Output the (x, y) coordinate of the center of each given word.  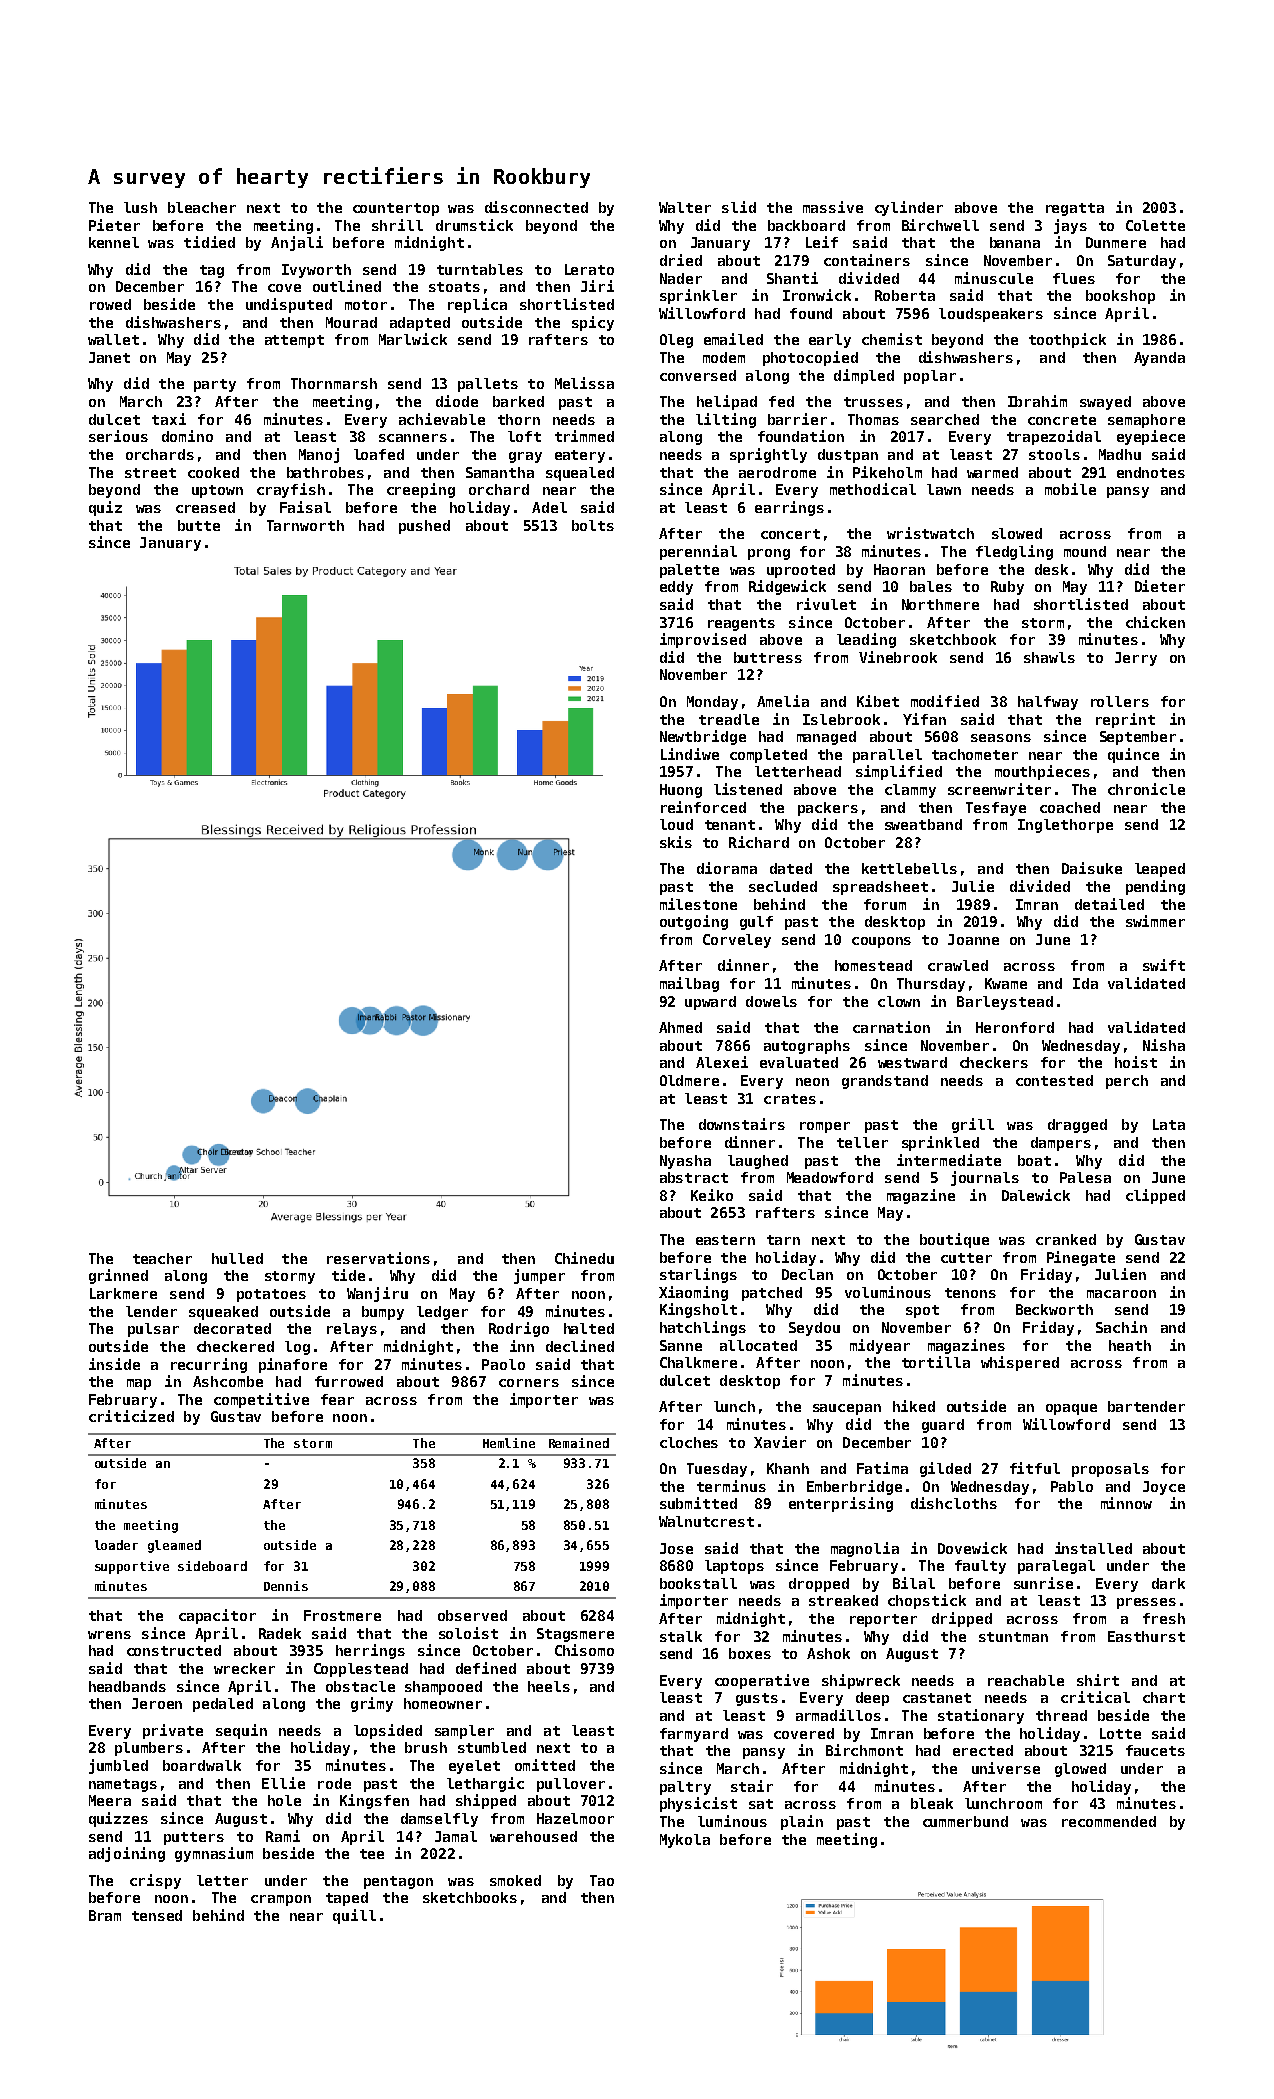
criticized (131, 1416)
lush (140, 207)
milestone (698, 904)
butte (199, 525)
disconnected (536, 207)
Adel (549, 507)
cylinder (909, 208)
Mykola (685, 1841)
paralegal (1056, 1567)
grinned (118, 1276)
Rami (283, 1836)
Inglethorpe (1065, 826)
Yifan (924, 719)
